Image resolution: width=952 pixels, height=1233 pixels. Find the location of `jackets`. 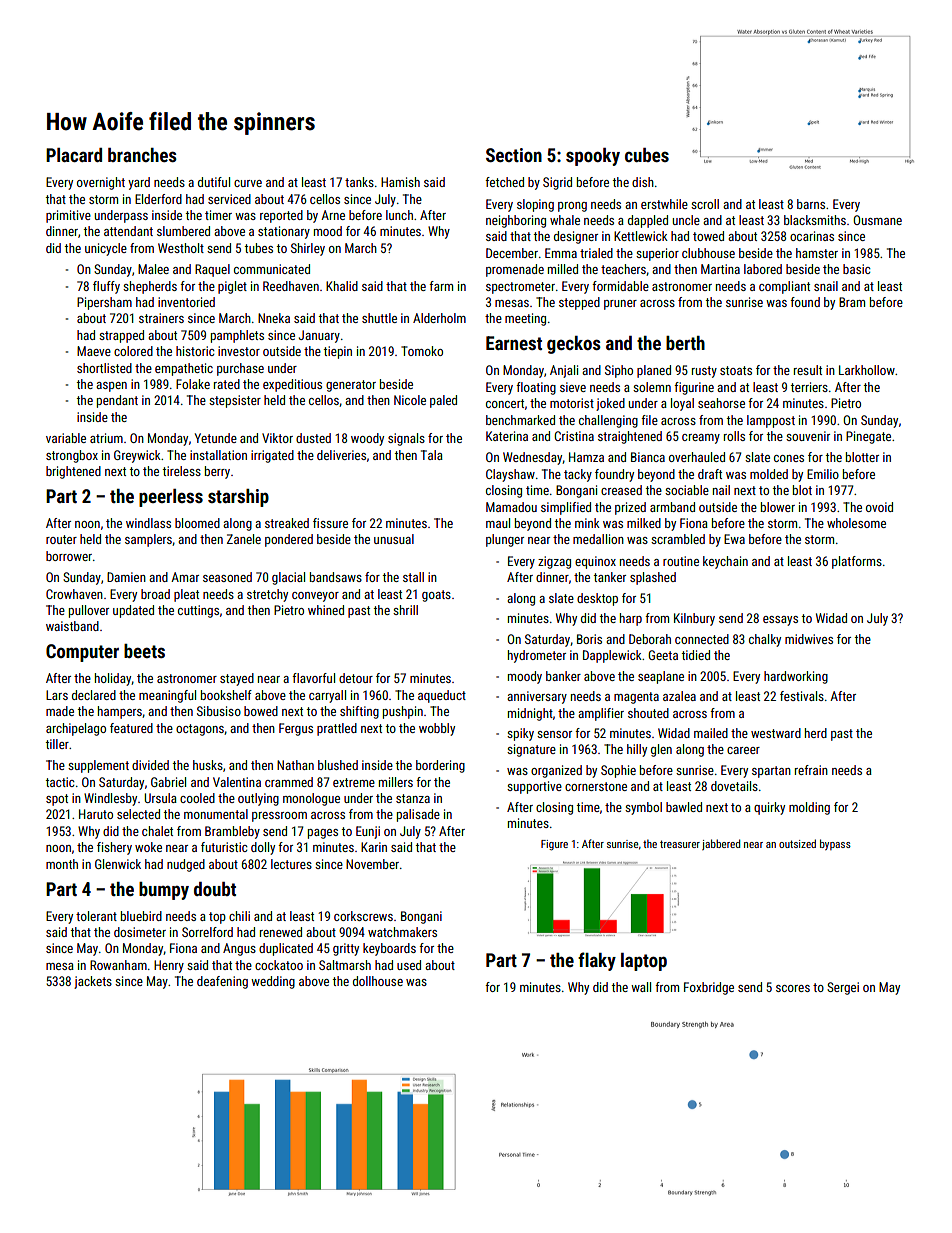

jackets is located at coordinates (93, 982).
